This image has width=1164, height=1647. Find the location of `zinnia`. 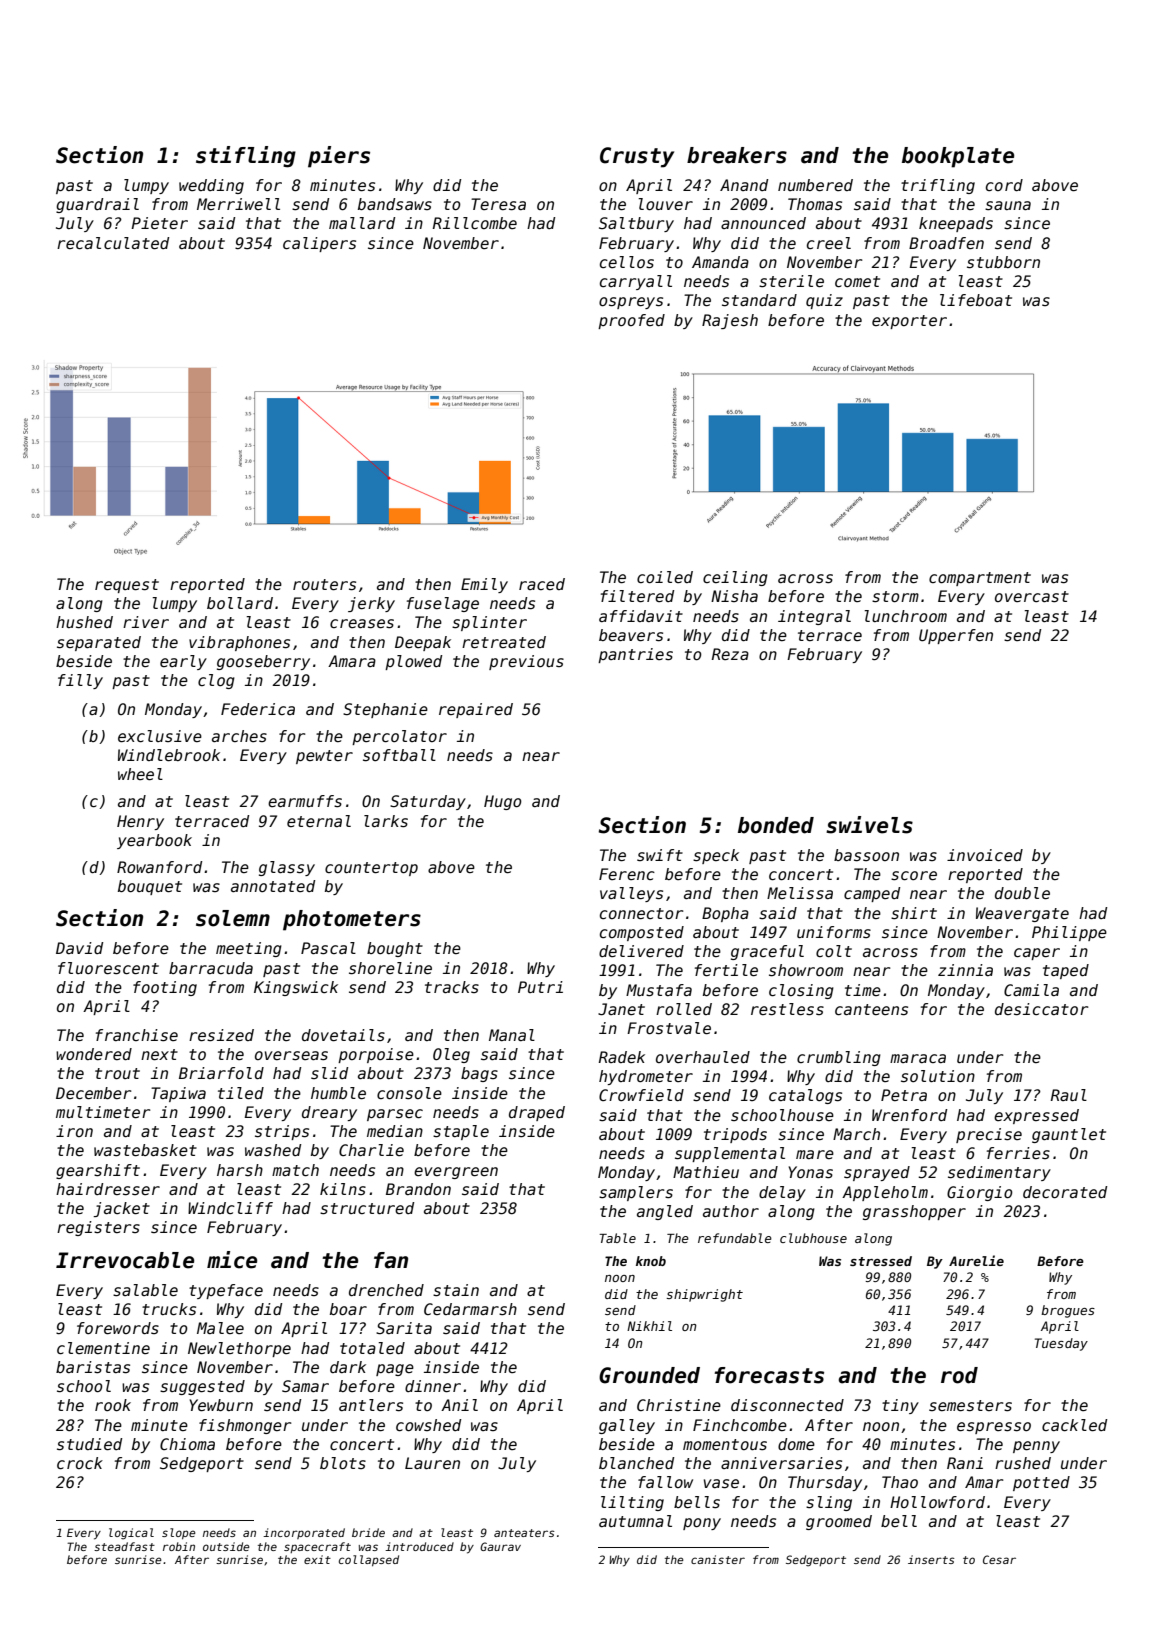

zinnia is located at coordinates (965, 970).
